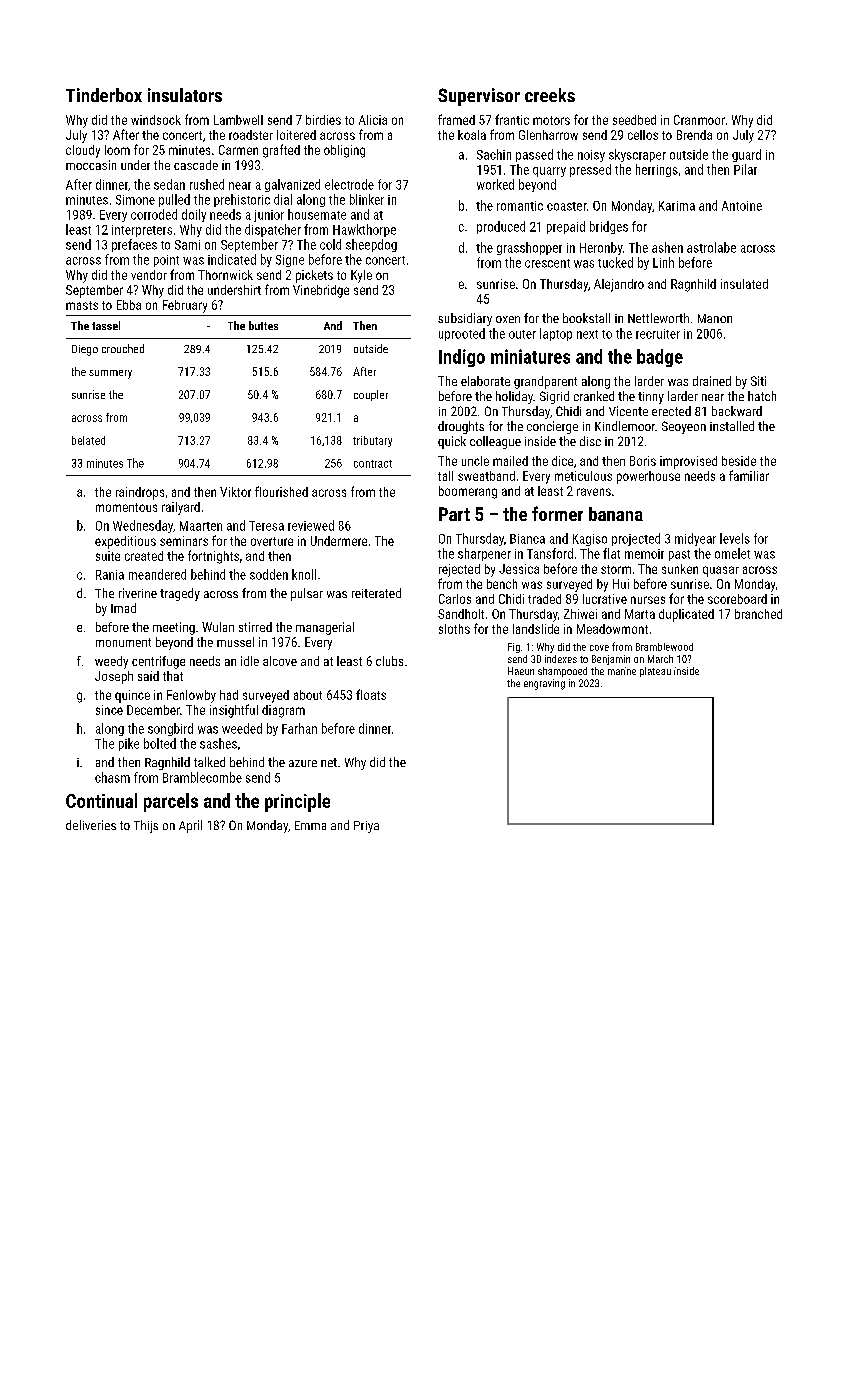 The height and width of the document is (1400, 849). Describe the element at coordinates (371, 694) in the document. I see `floats` at that location.
